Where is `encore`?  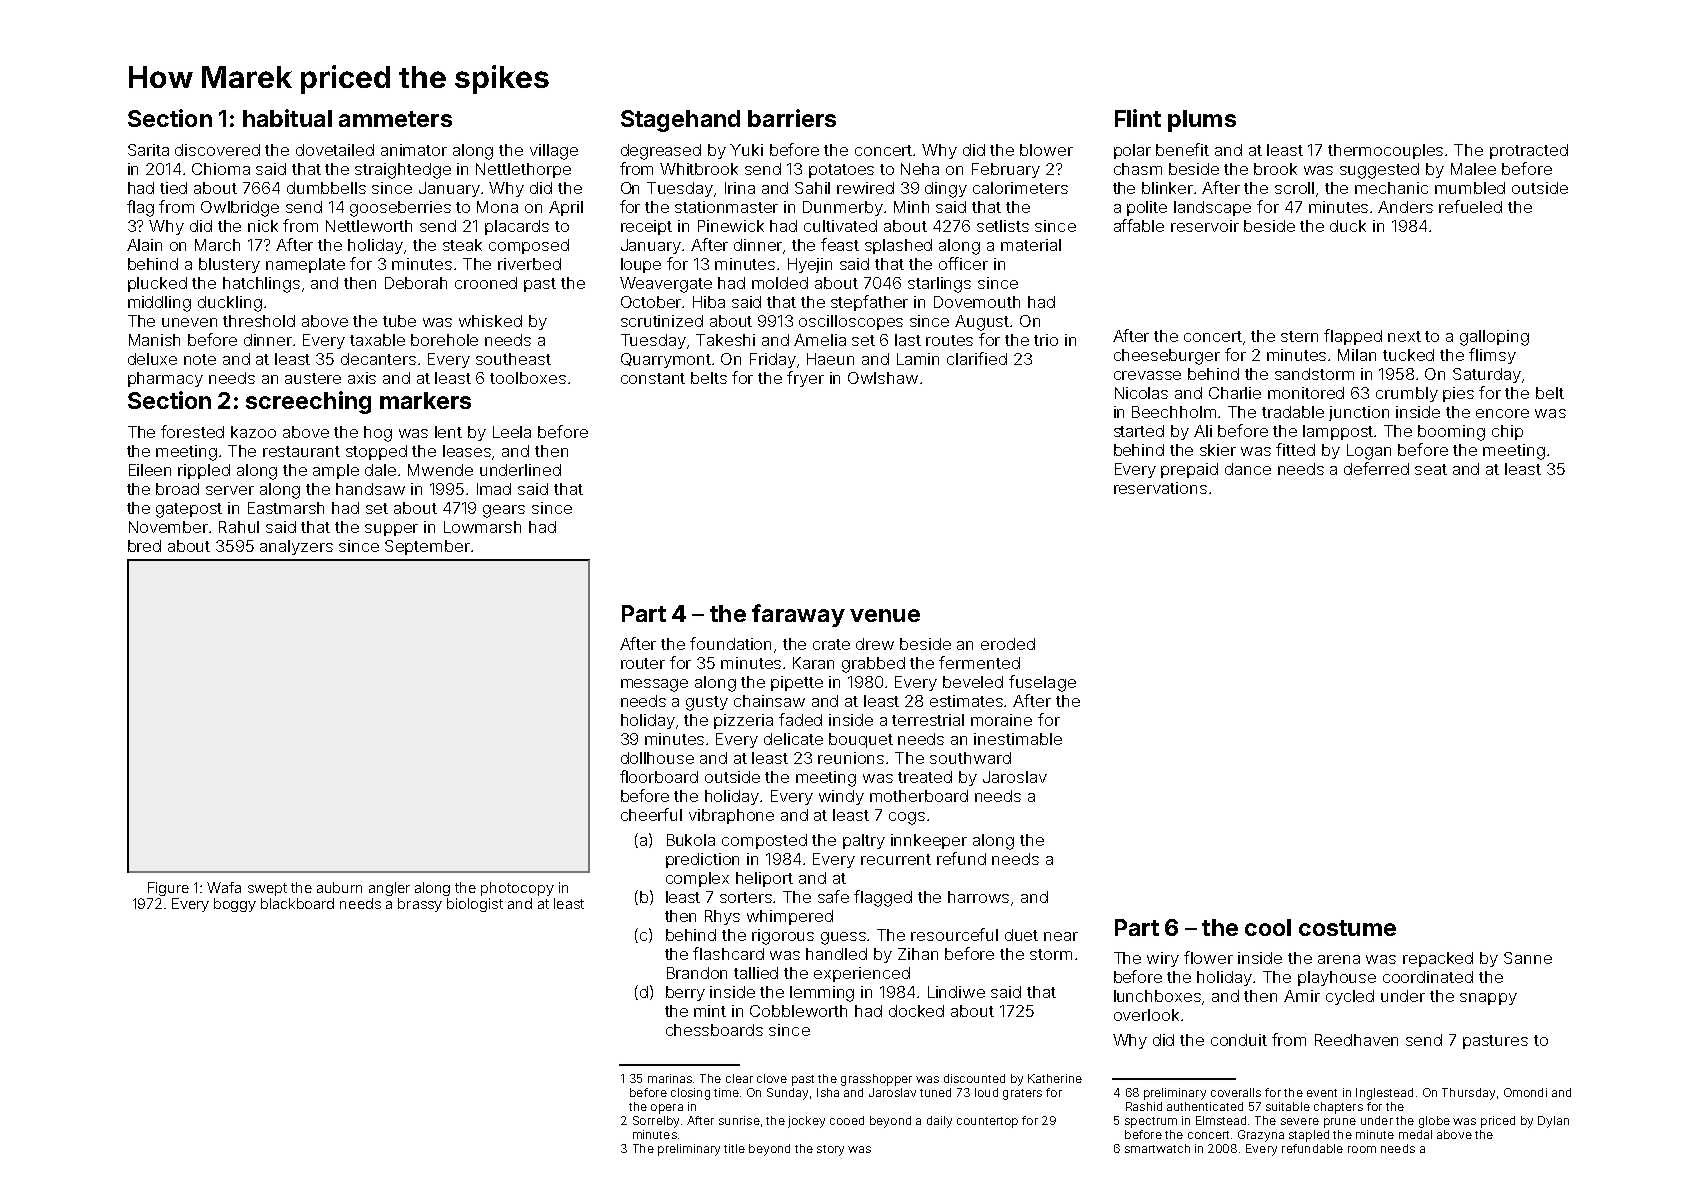 encore is located at coordinates (1502, 413).
